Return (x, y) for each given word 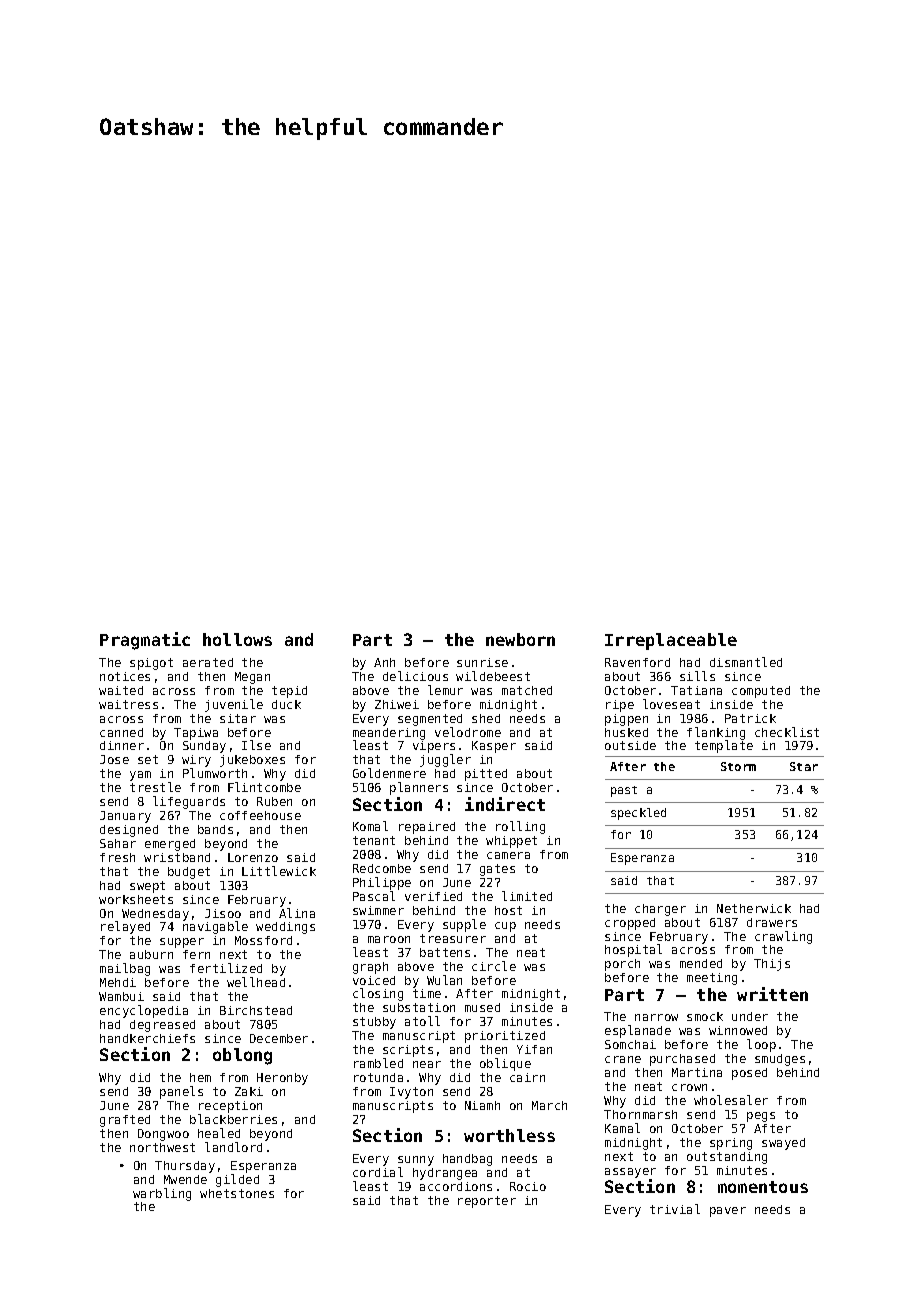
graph (370, 968)
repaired (427, 828)
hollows (237, 639)
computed (761, 692)
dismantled (746, 662)
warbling (162, 1194)
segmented (430, 720)
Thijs (772, 965)
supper (182, 943)
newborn (520, 639)
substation (419, 1007)
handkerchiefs (147, 1038)
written (772, 994)
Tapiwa (196, 734)
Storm (738, 766)
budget (189, 873)
